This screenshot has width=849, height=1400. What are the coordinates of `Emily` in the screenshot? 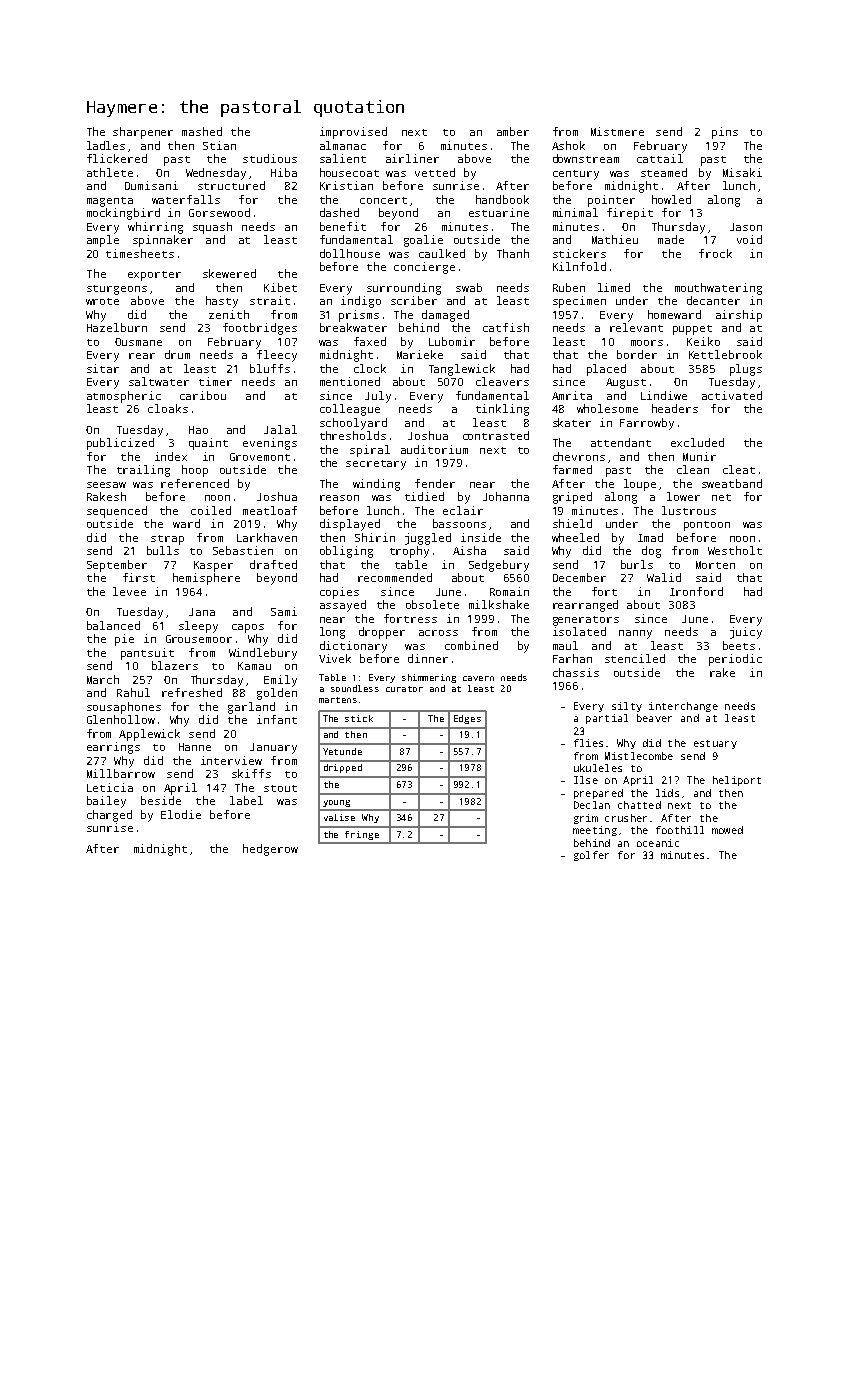 It's located at (280, 681).
